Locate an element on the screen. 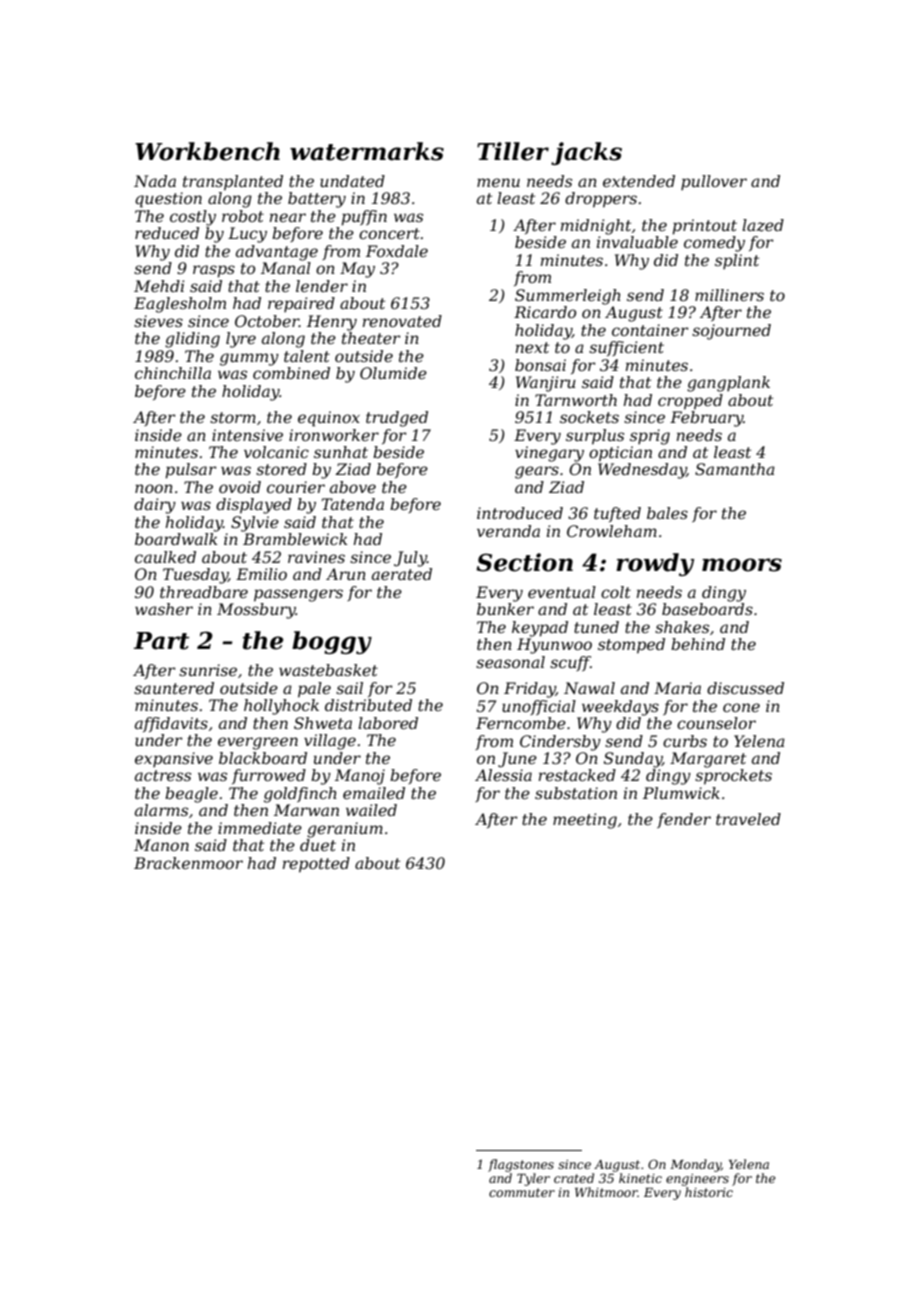 The width and height of the screenshot is (924, 1314). lazed is located at coordinates (763, 225).
